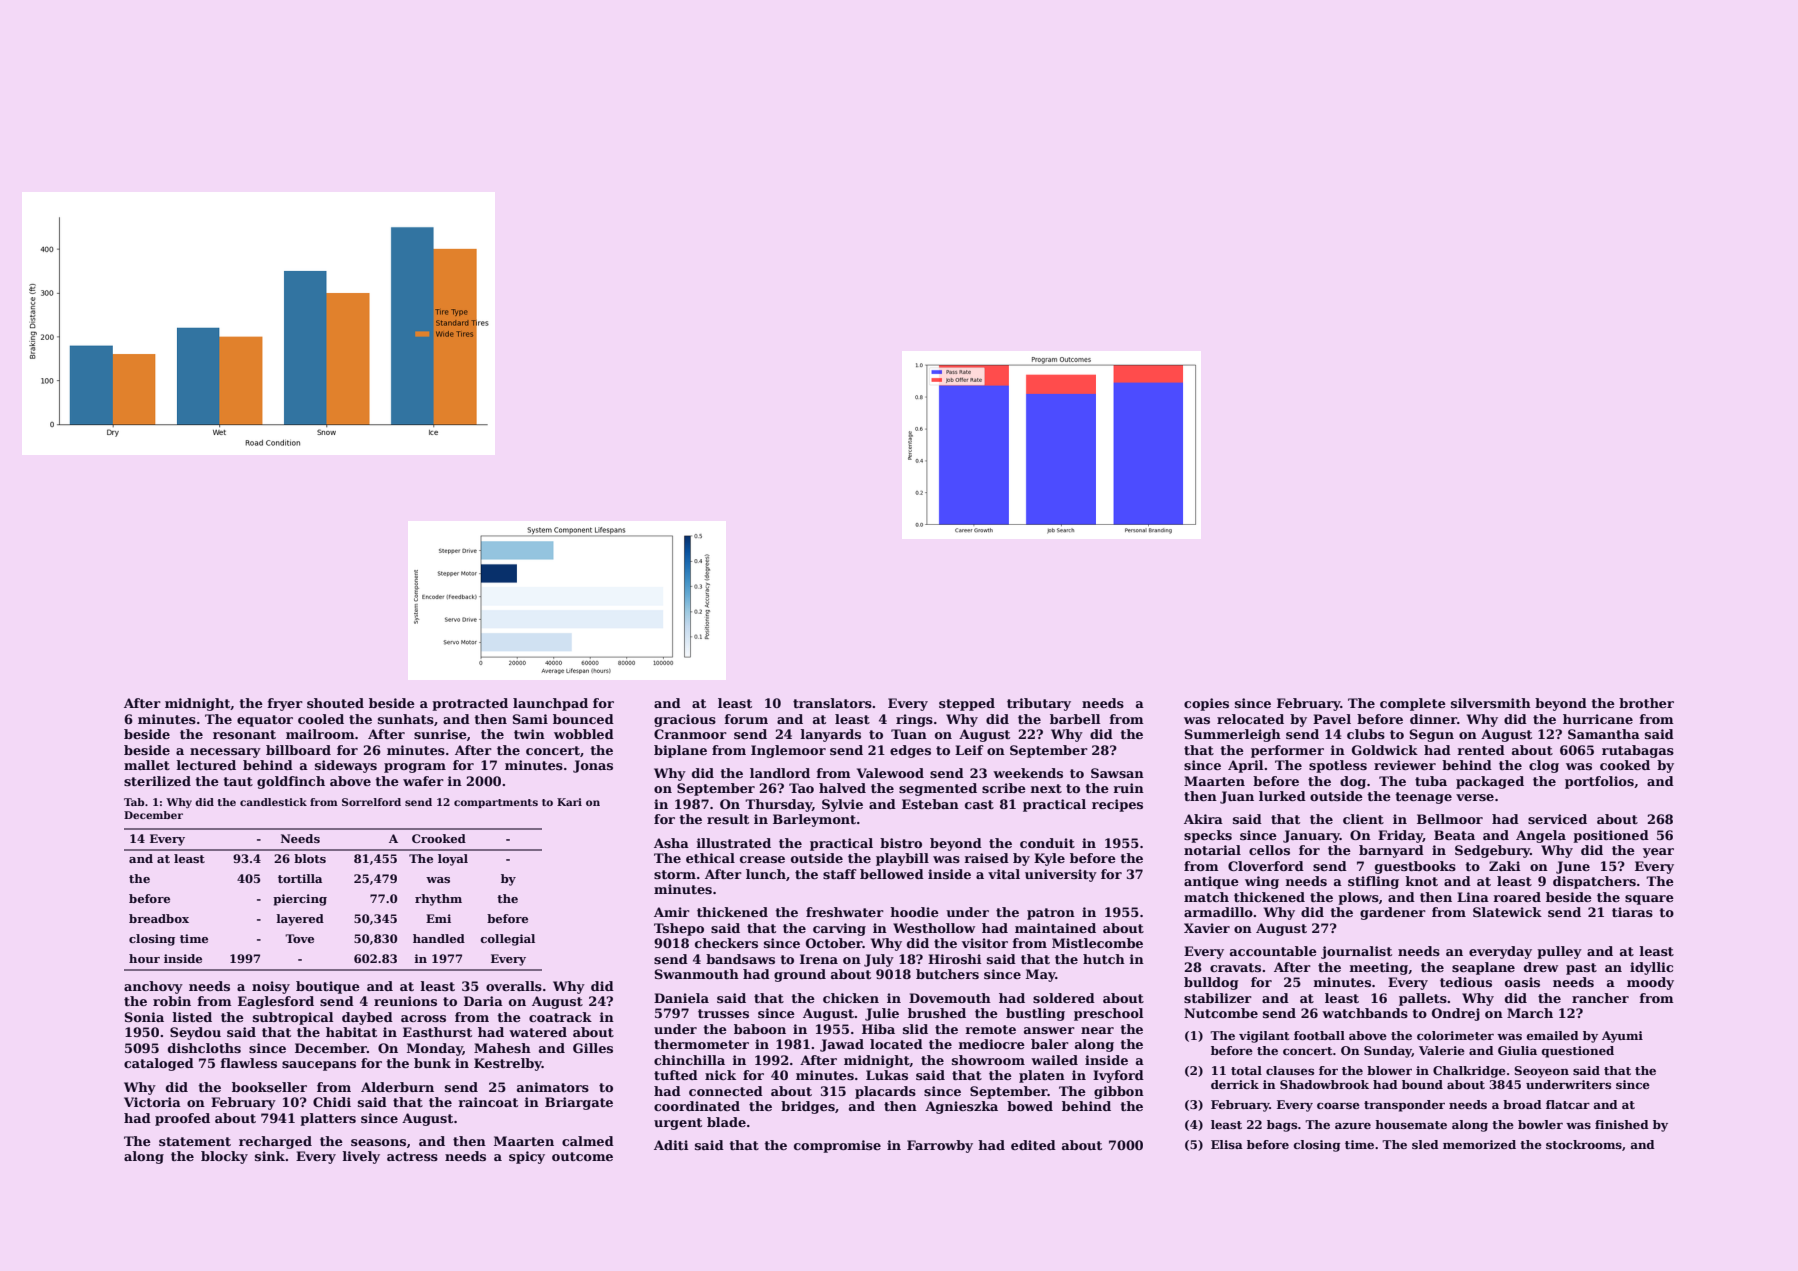 The image size is (1798, 1271). What do you see at coordinates (1622, 1037) in the screenshot?
I see `Ayumi` at bounding box center [1622, 1037].
